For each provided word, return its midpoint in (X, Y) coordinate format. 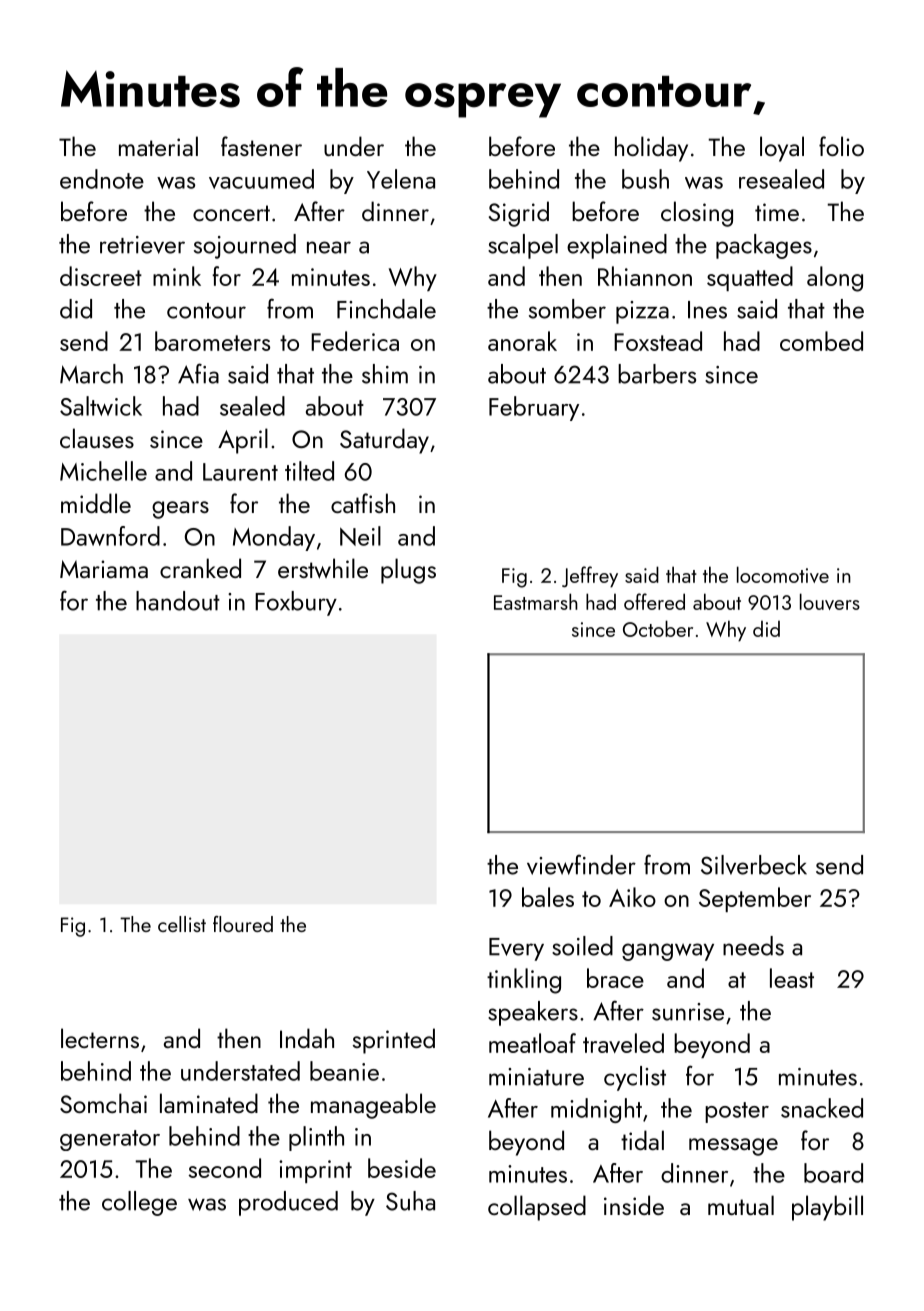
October (658, 628)
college (139, 1203)
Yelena (401, 179)
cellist (182, 924)
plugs (408, 571)
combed (821, 341)
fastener (261, 146)
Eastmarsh (536, 601)
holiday (651, 149)
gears (180, 510)
